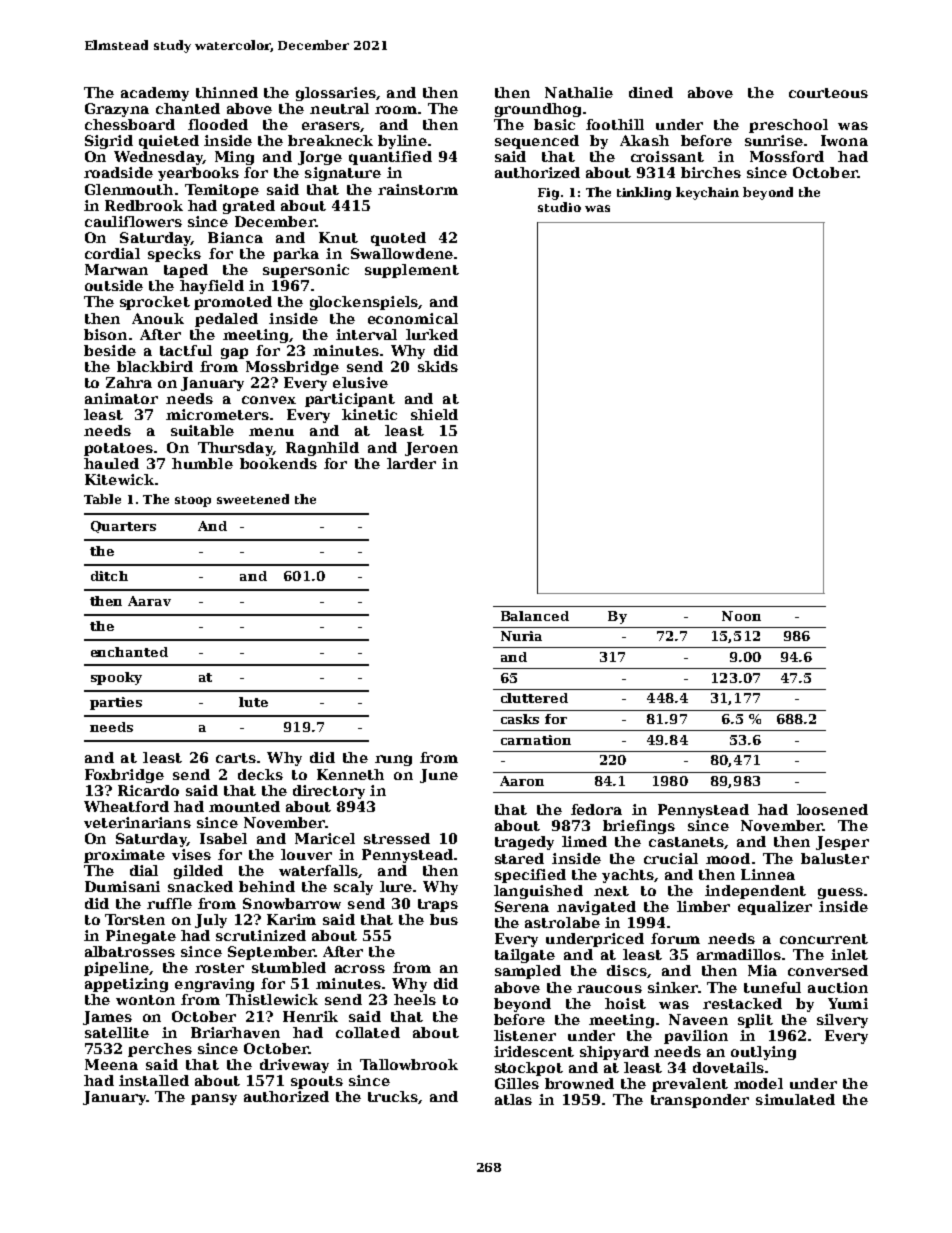  I want to click on simulated, so click(795, 1099).
